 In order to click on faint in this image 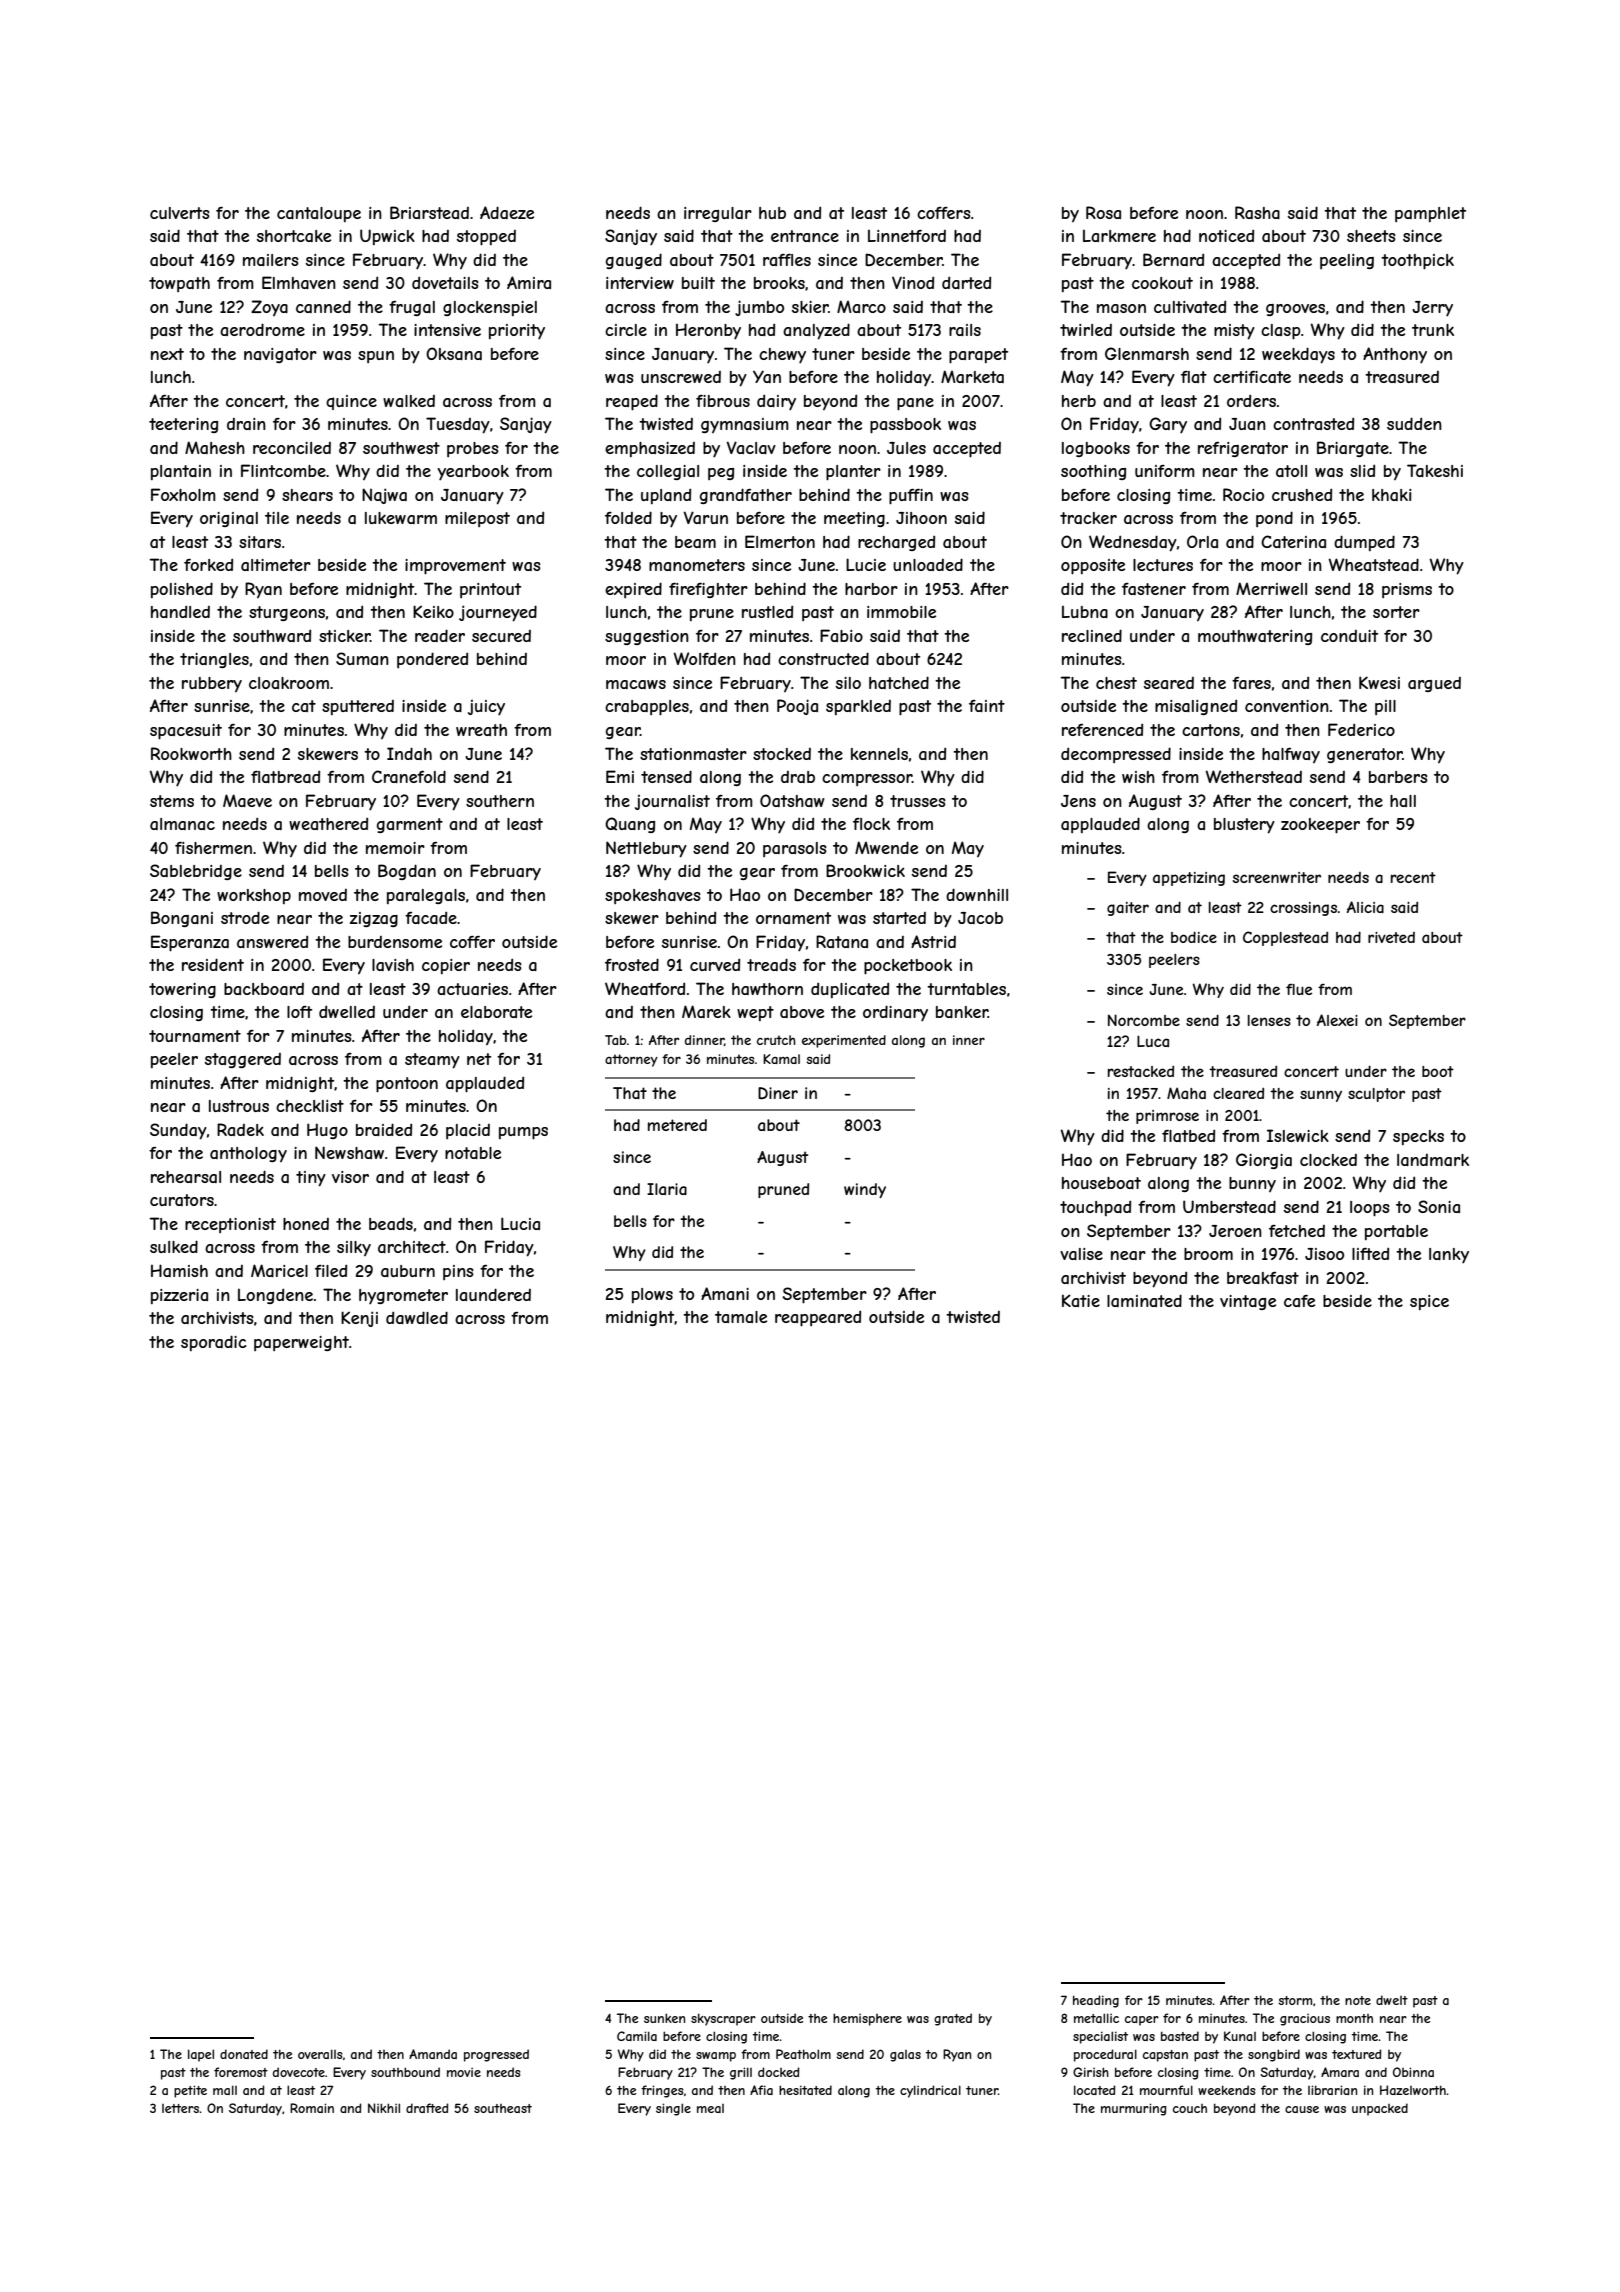, I will do `click(987, 706)`.
